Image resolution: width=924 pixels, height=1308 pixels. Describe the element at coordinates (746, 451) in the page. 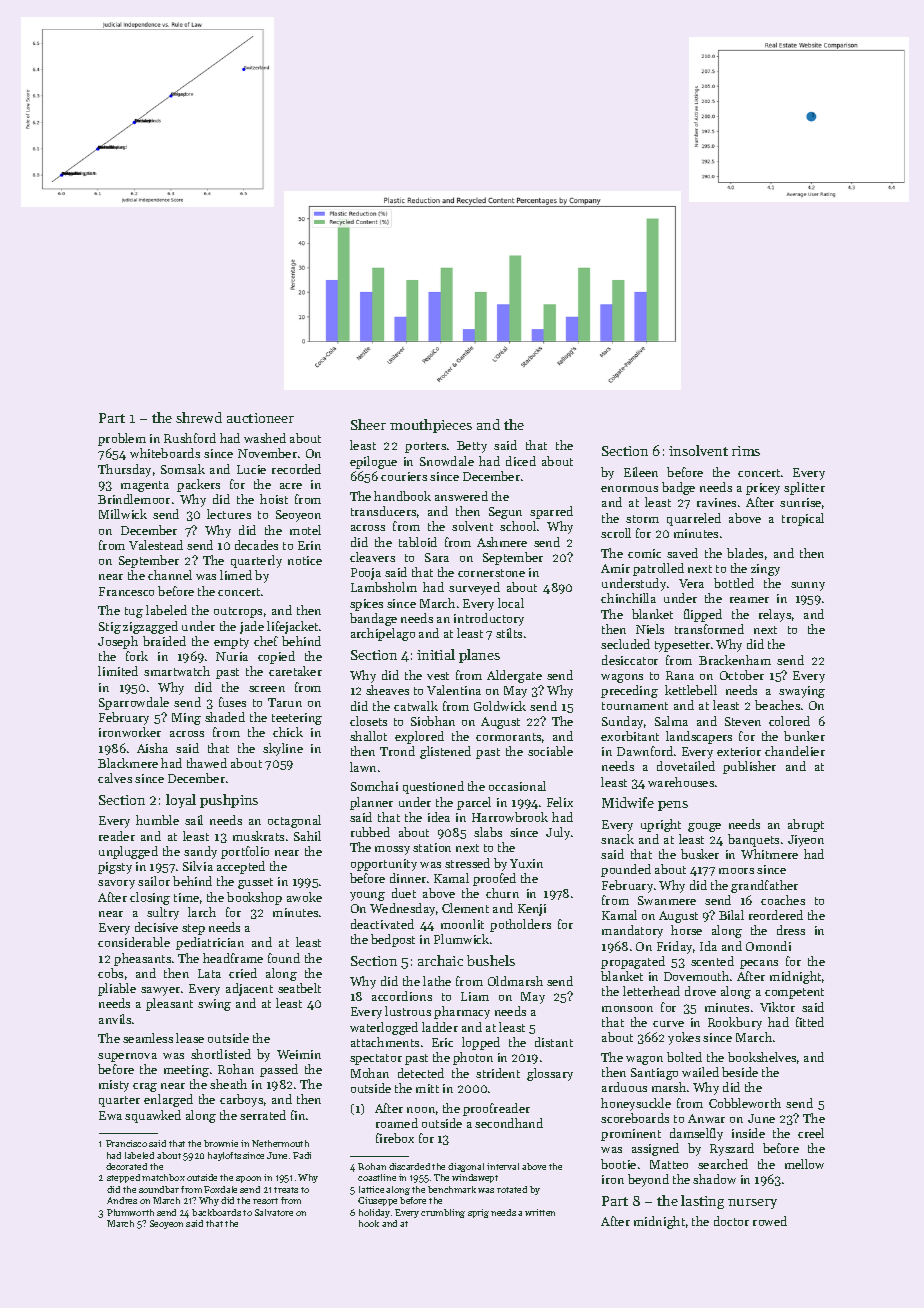

I see `rims` at that location.
